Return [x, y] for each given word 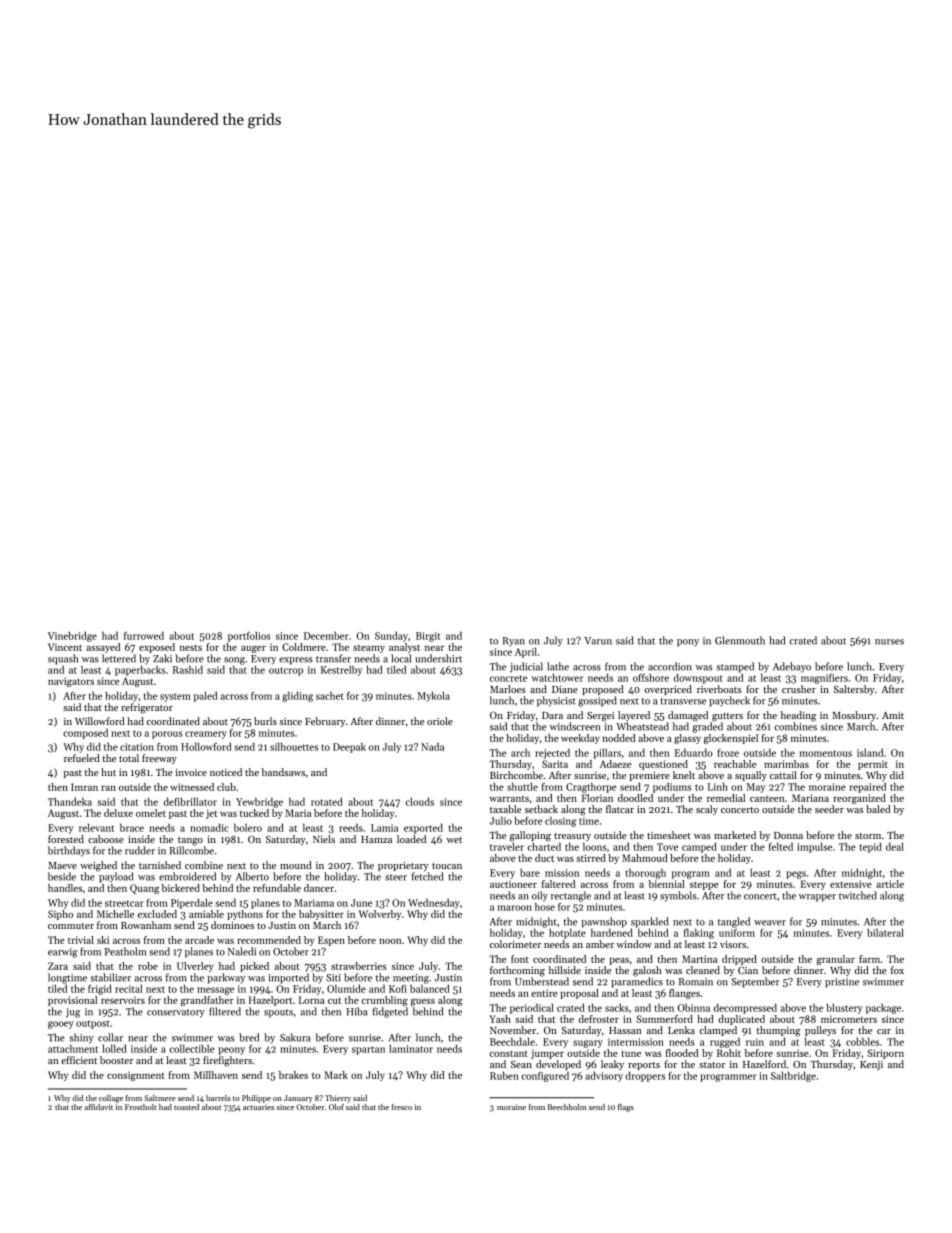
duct [544, 858]
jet [211, 814]
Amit [893, 715]
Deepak [349, 748]
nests [191, 648]
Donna [788, 835]
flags [626, 1108]
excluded [157, 914]
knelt [684, 775]
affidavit [98, 1107]
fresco [401, 1107]
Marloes [508, 689]
